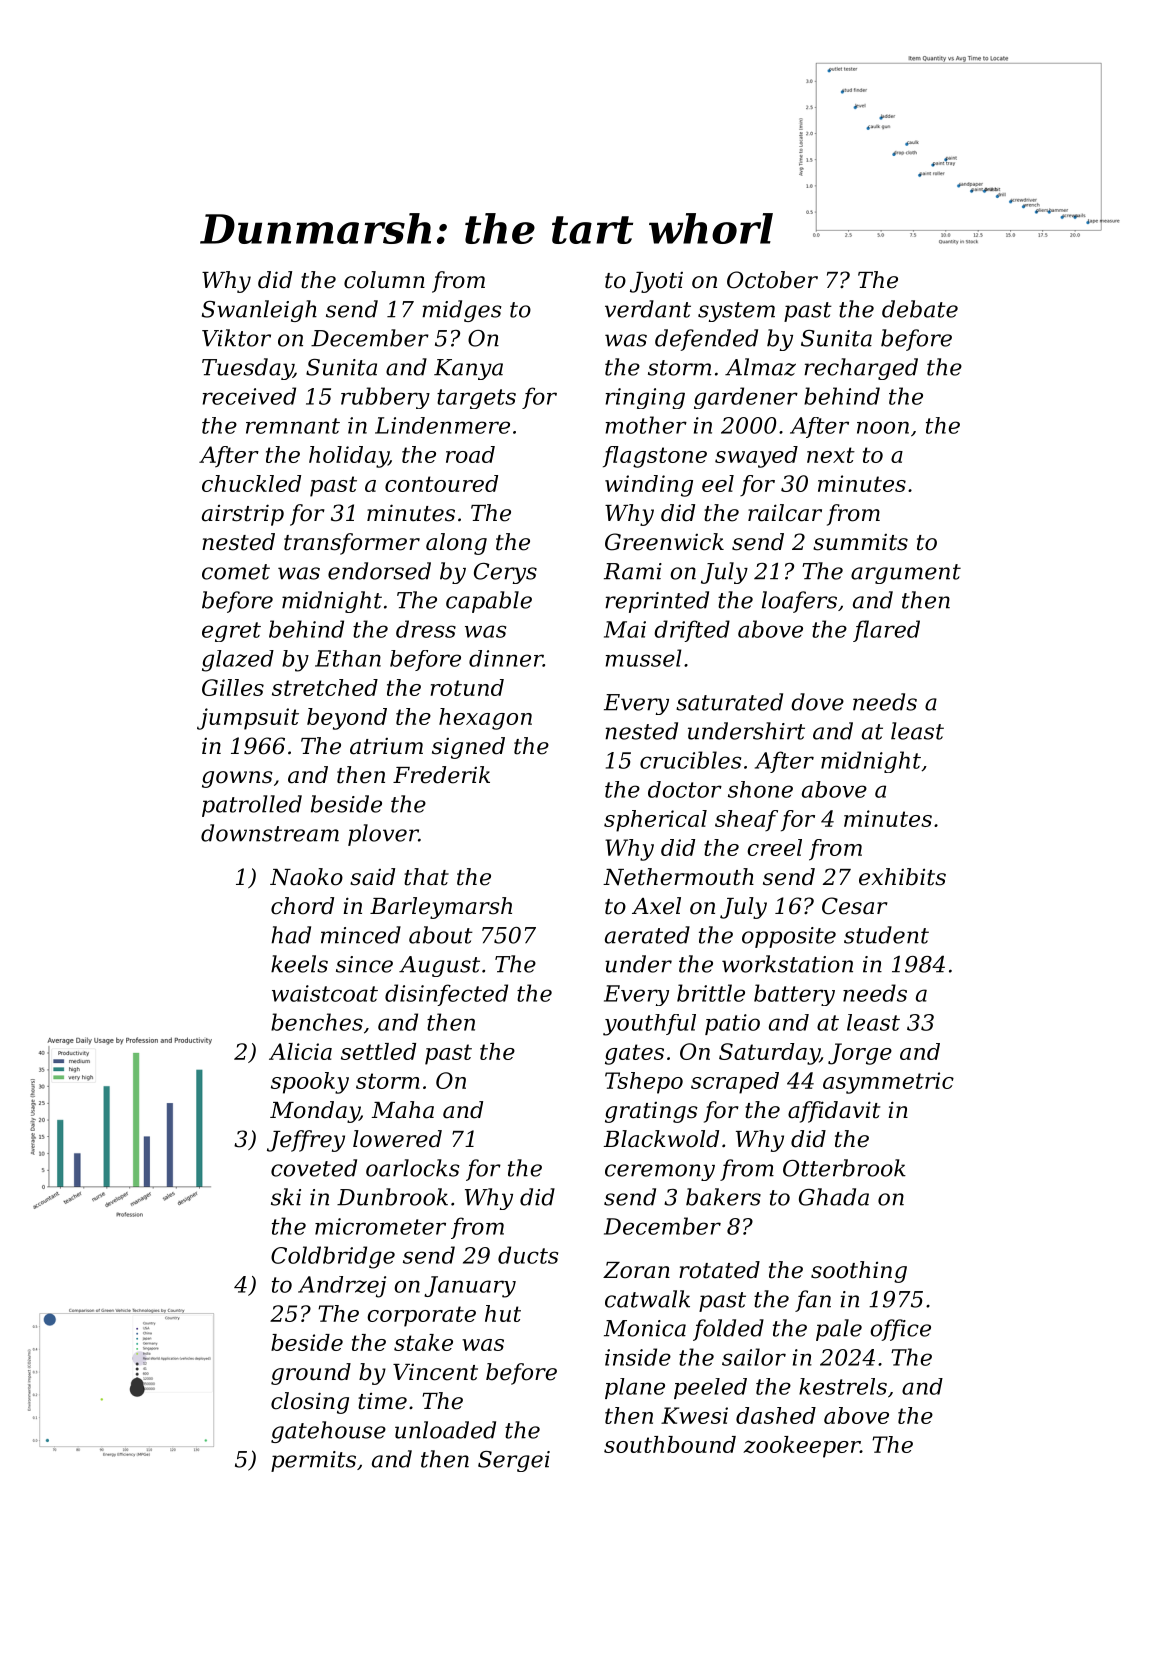  I want to click on zookeeper, so click(801, 1447).
